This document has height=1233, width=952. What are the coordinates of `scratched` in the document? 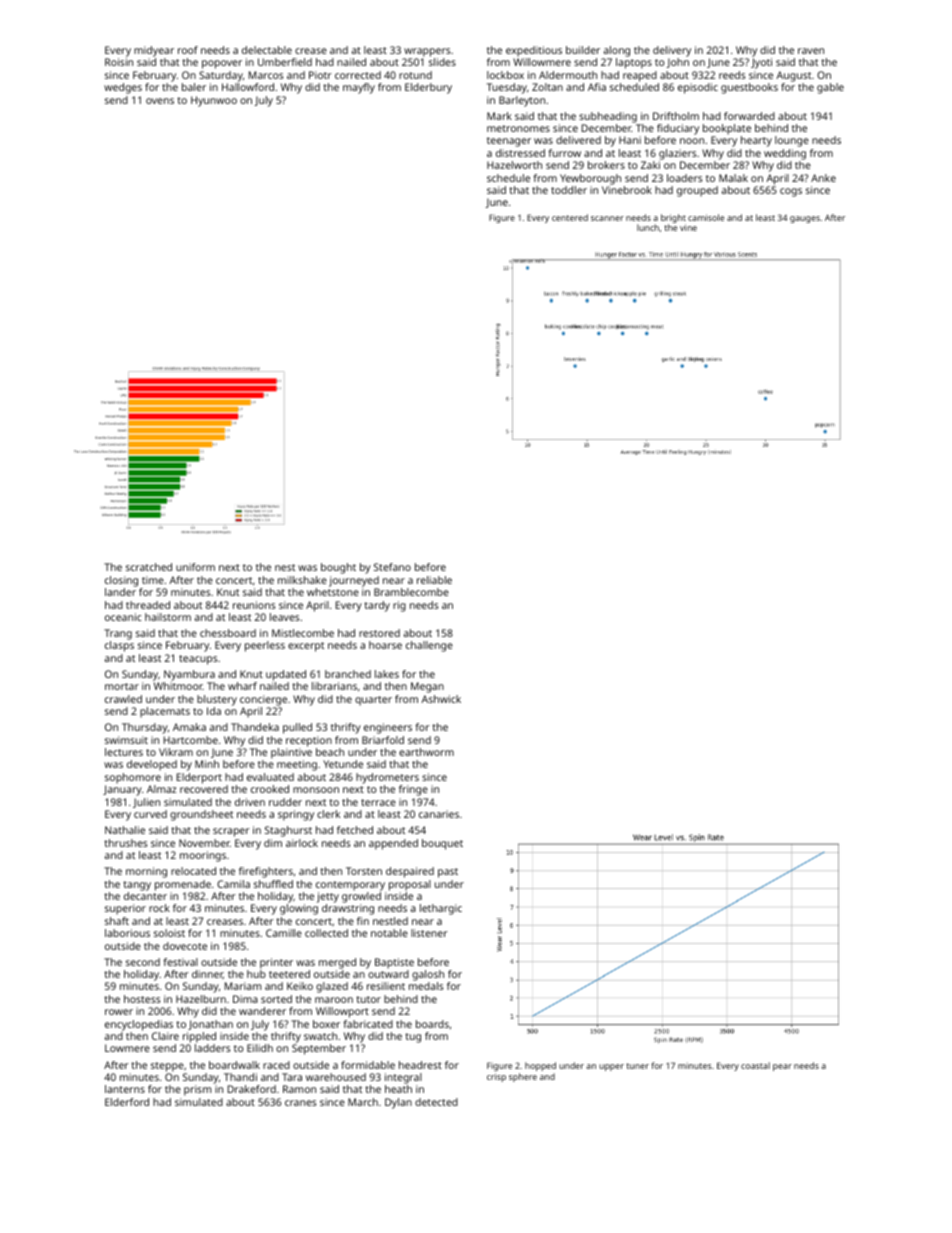 It's located at (149, 567).
